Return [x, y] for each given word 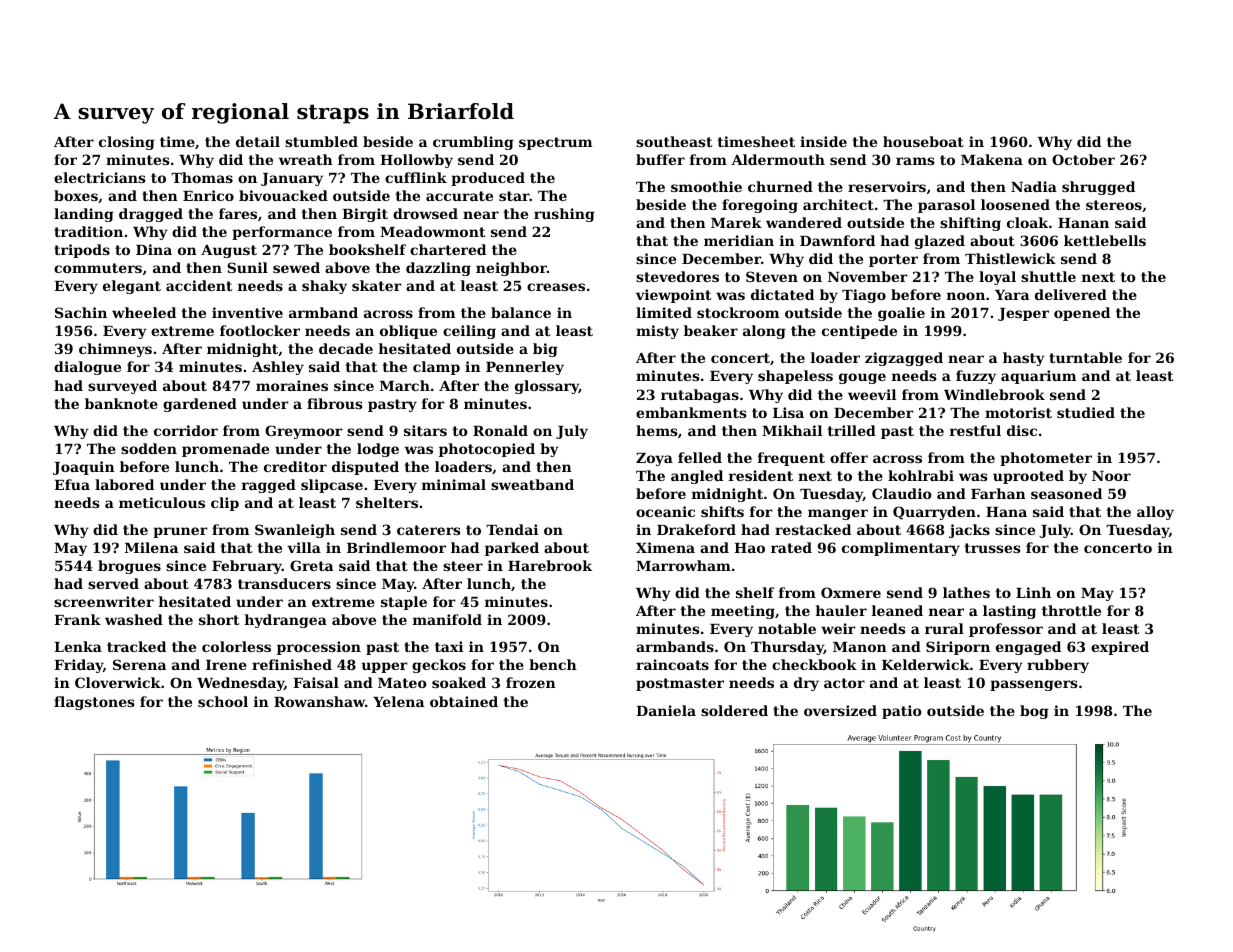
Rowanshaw [319, 701]
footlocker [260, 330]
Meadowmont [433, 231]
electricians [100, 177]
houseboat [923, 141]
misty [657, 332]
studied [1086, 412]
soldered [734, 710]
